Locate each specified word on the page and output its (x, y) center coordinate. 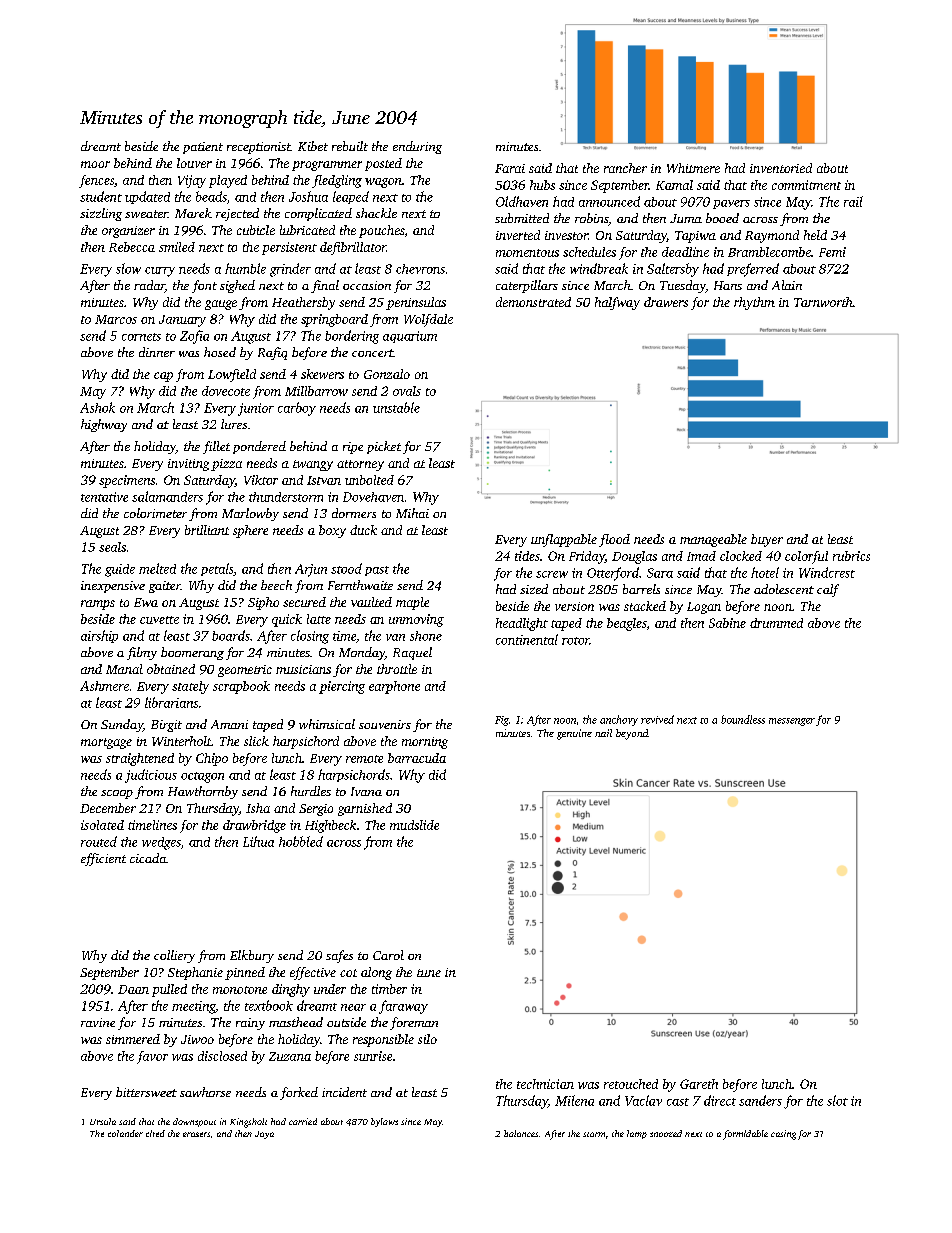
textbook (269, 1005)
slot (837, 1100)
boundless (743, 719)
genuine (574, 734)
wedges (161, 843)
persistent (289, 248)
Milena (574, 1100)
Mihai (412, 513)
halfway (617, 303)
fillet (216, 447)
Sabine (727, 623)
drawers (666, 302)
